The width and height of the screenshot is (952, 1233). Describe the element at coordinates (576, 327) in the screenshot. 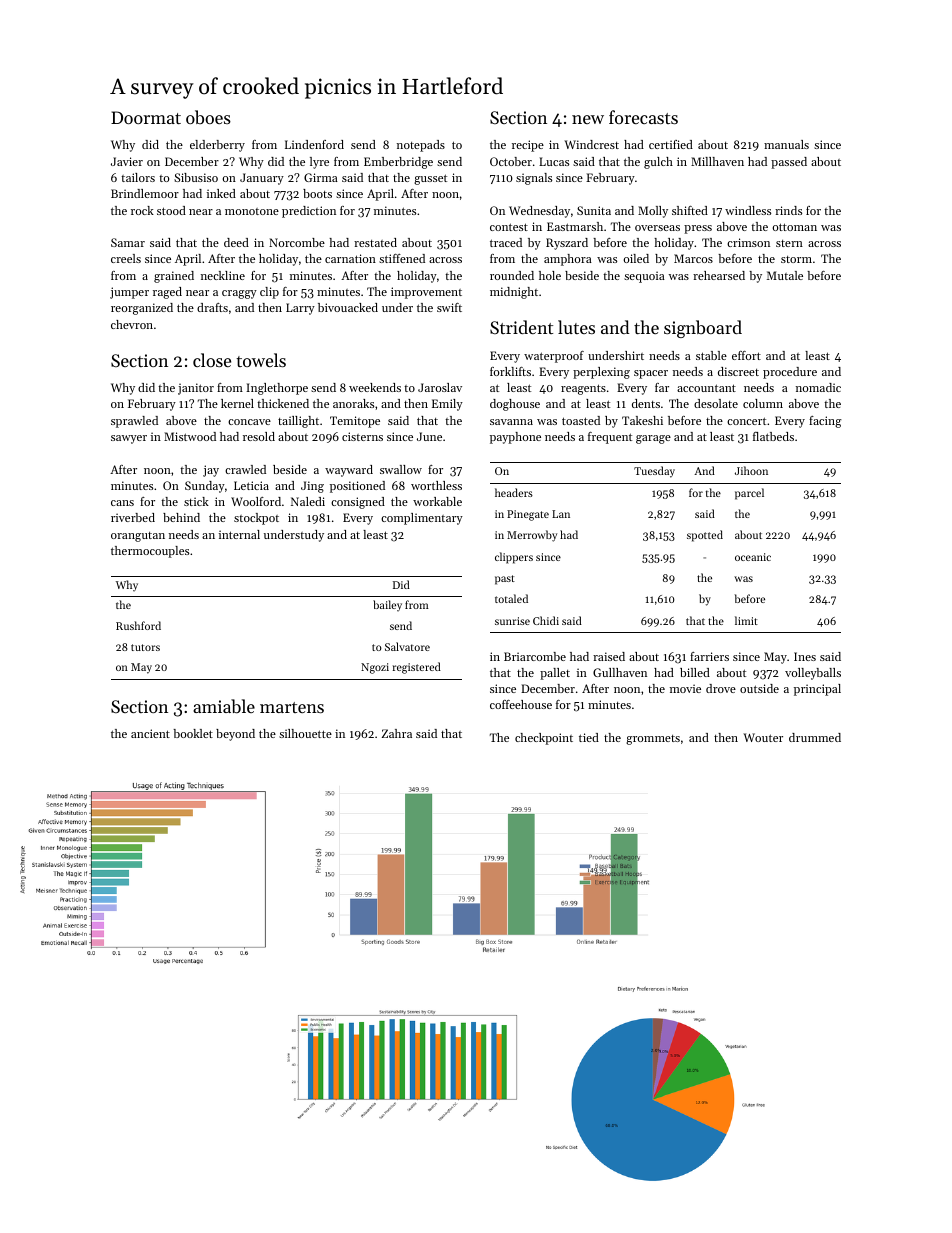

I see `lutes` at that location.
